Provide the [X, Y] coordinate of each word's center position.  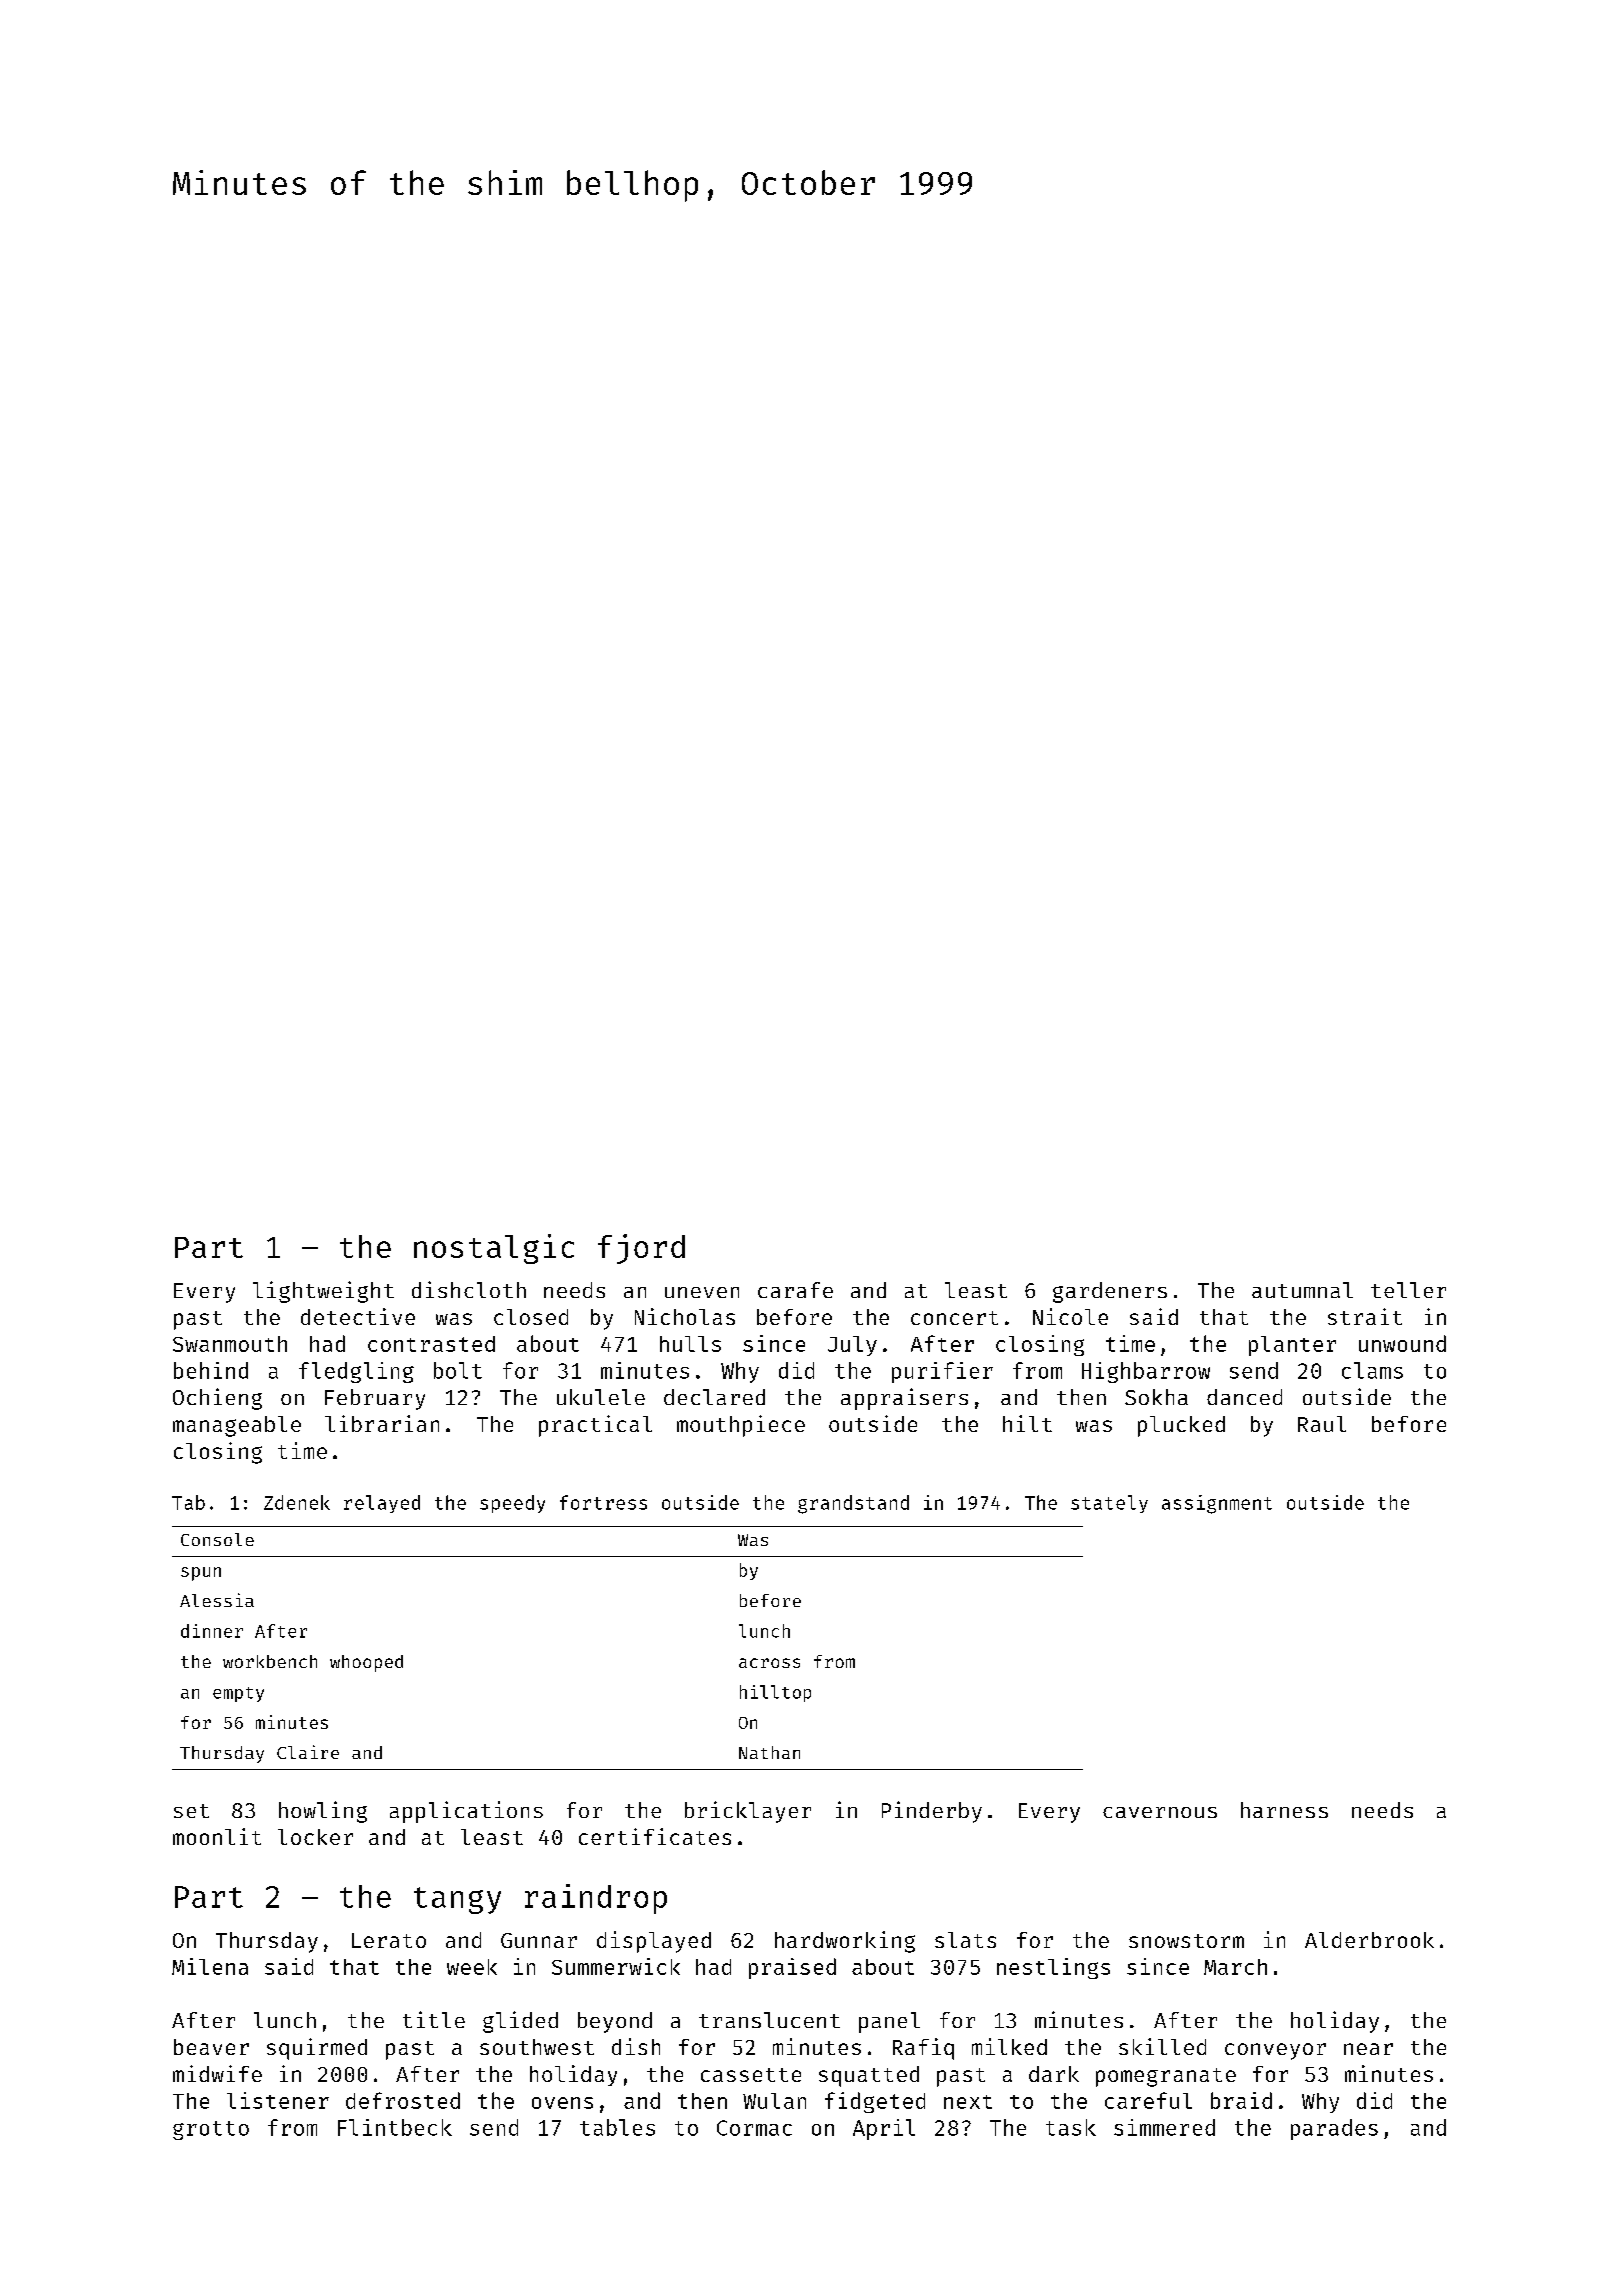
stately [1109, 1504]
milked [1009, 2046]
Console [217, 1539]
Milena [210, 1966]
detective [358, 1316]
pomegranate [1166, 2077]
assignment [1217, 1504]
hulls [690, 1344]
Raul [1322, 1424]
